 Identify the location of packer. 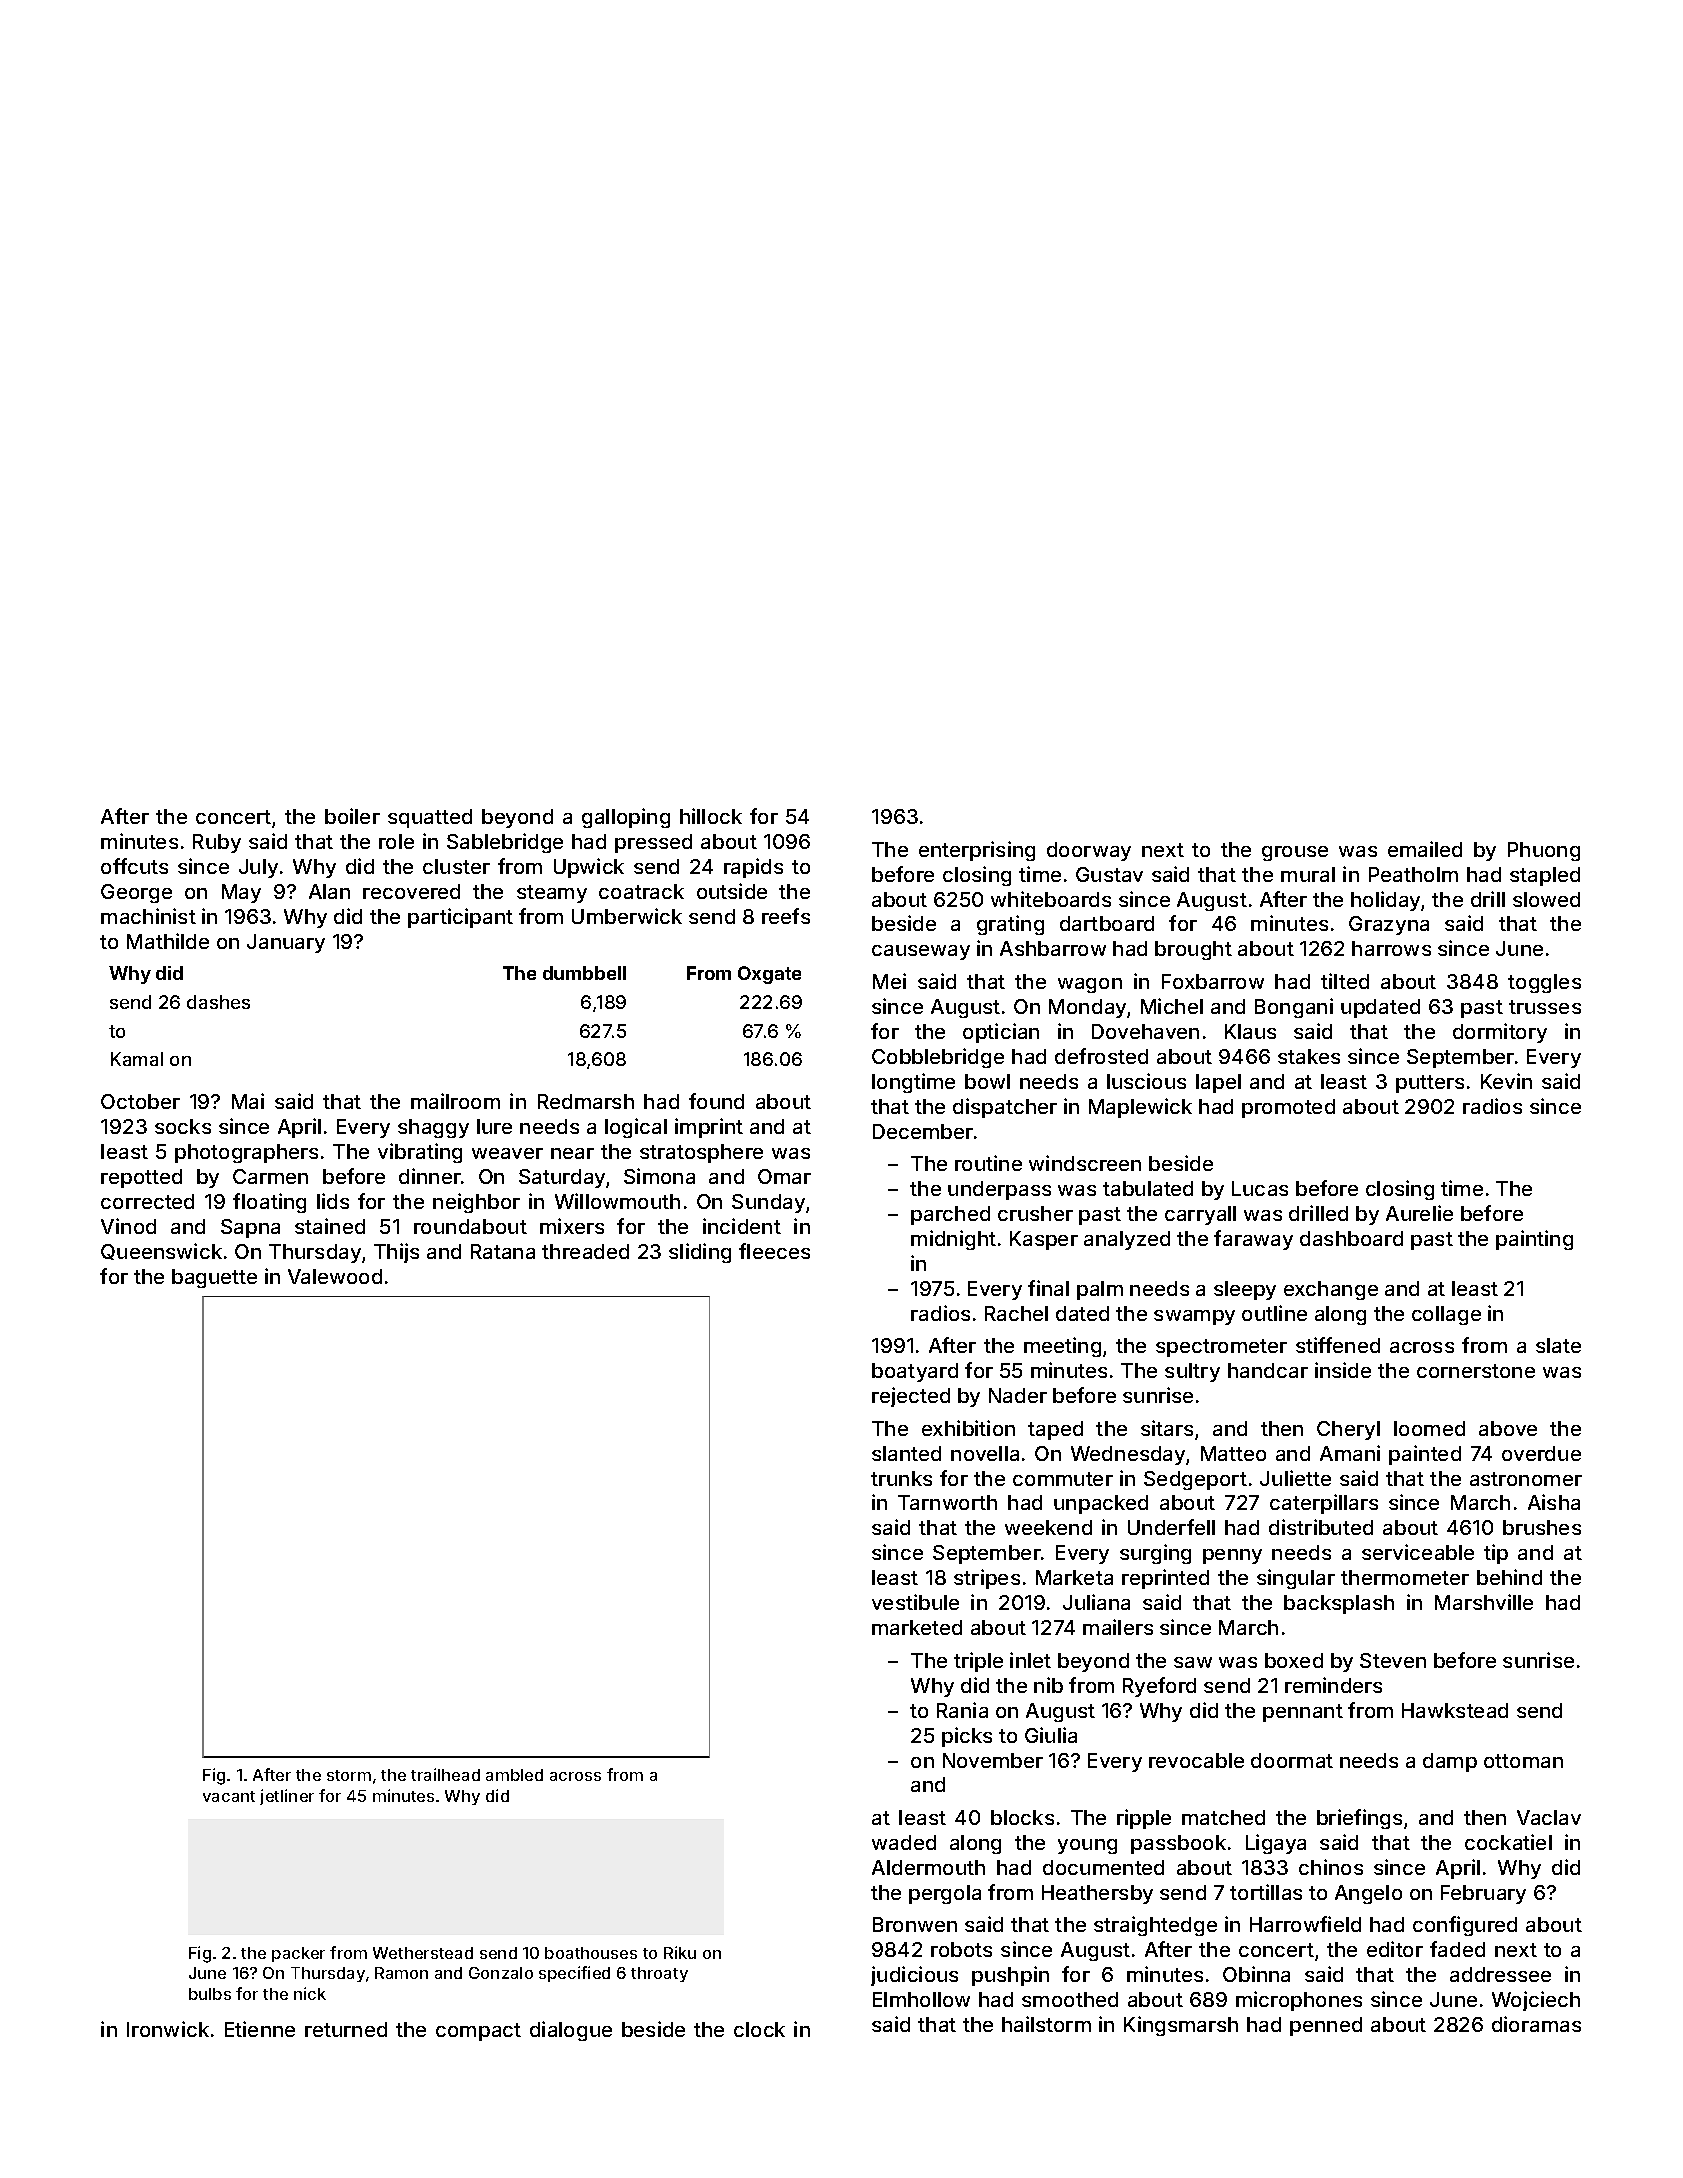
(298, 1954).
